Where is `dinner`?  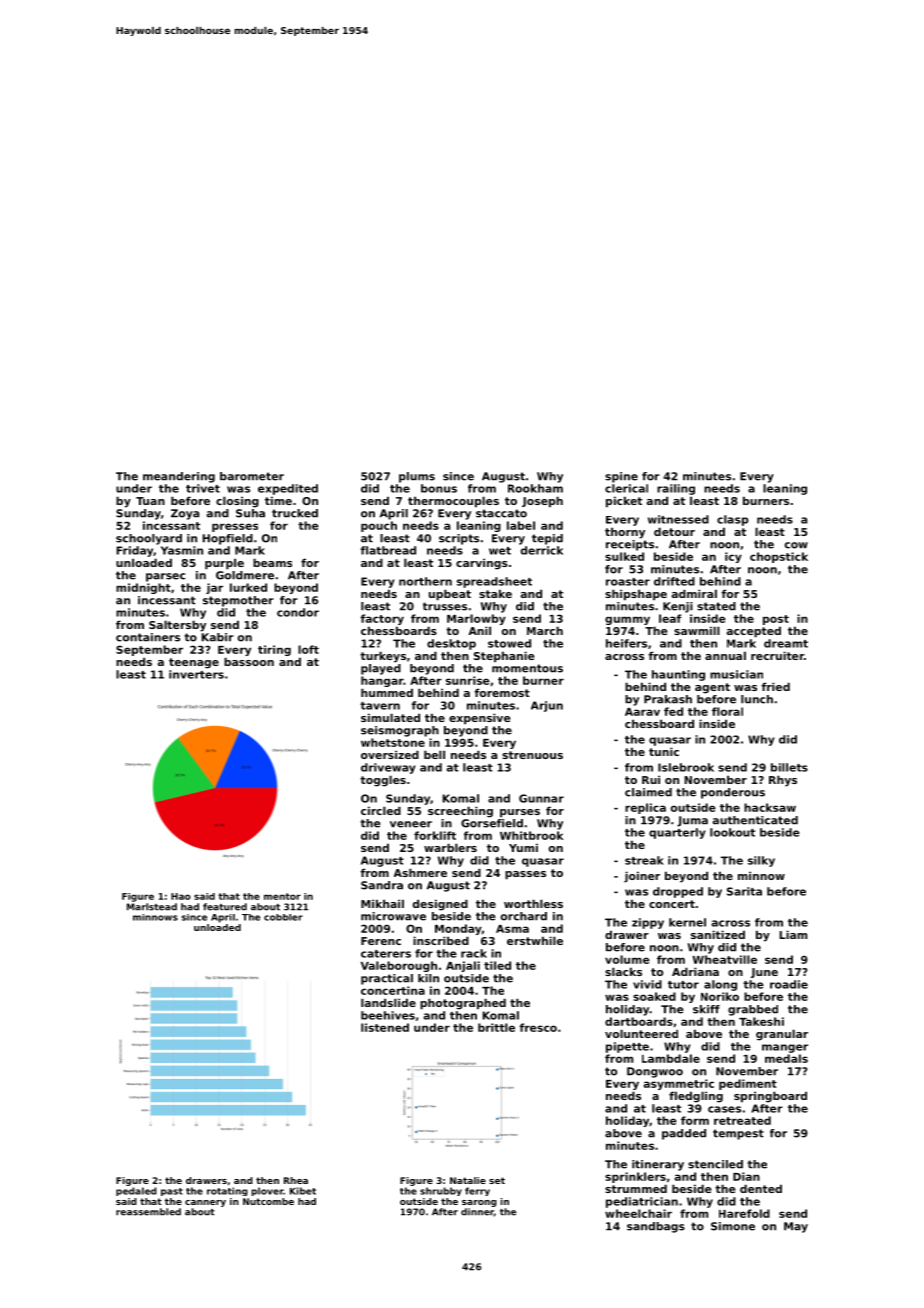
dinner is located at coordinates (477, 1212).
